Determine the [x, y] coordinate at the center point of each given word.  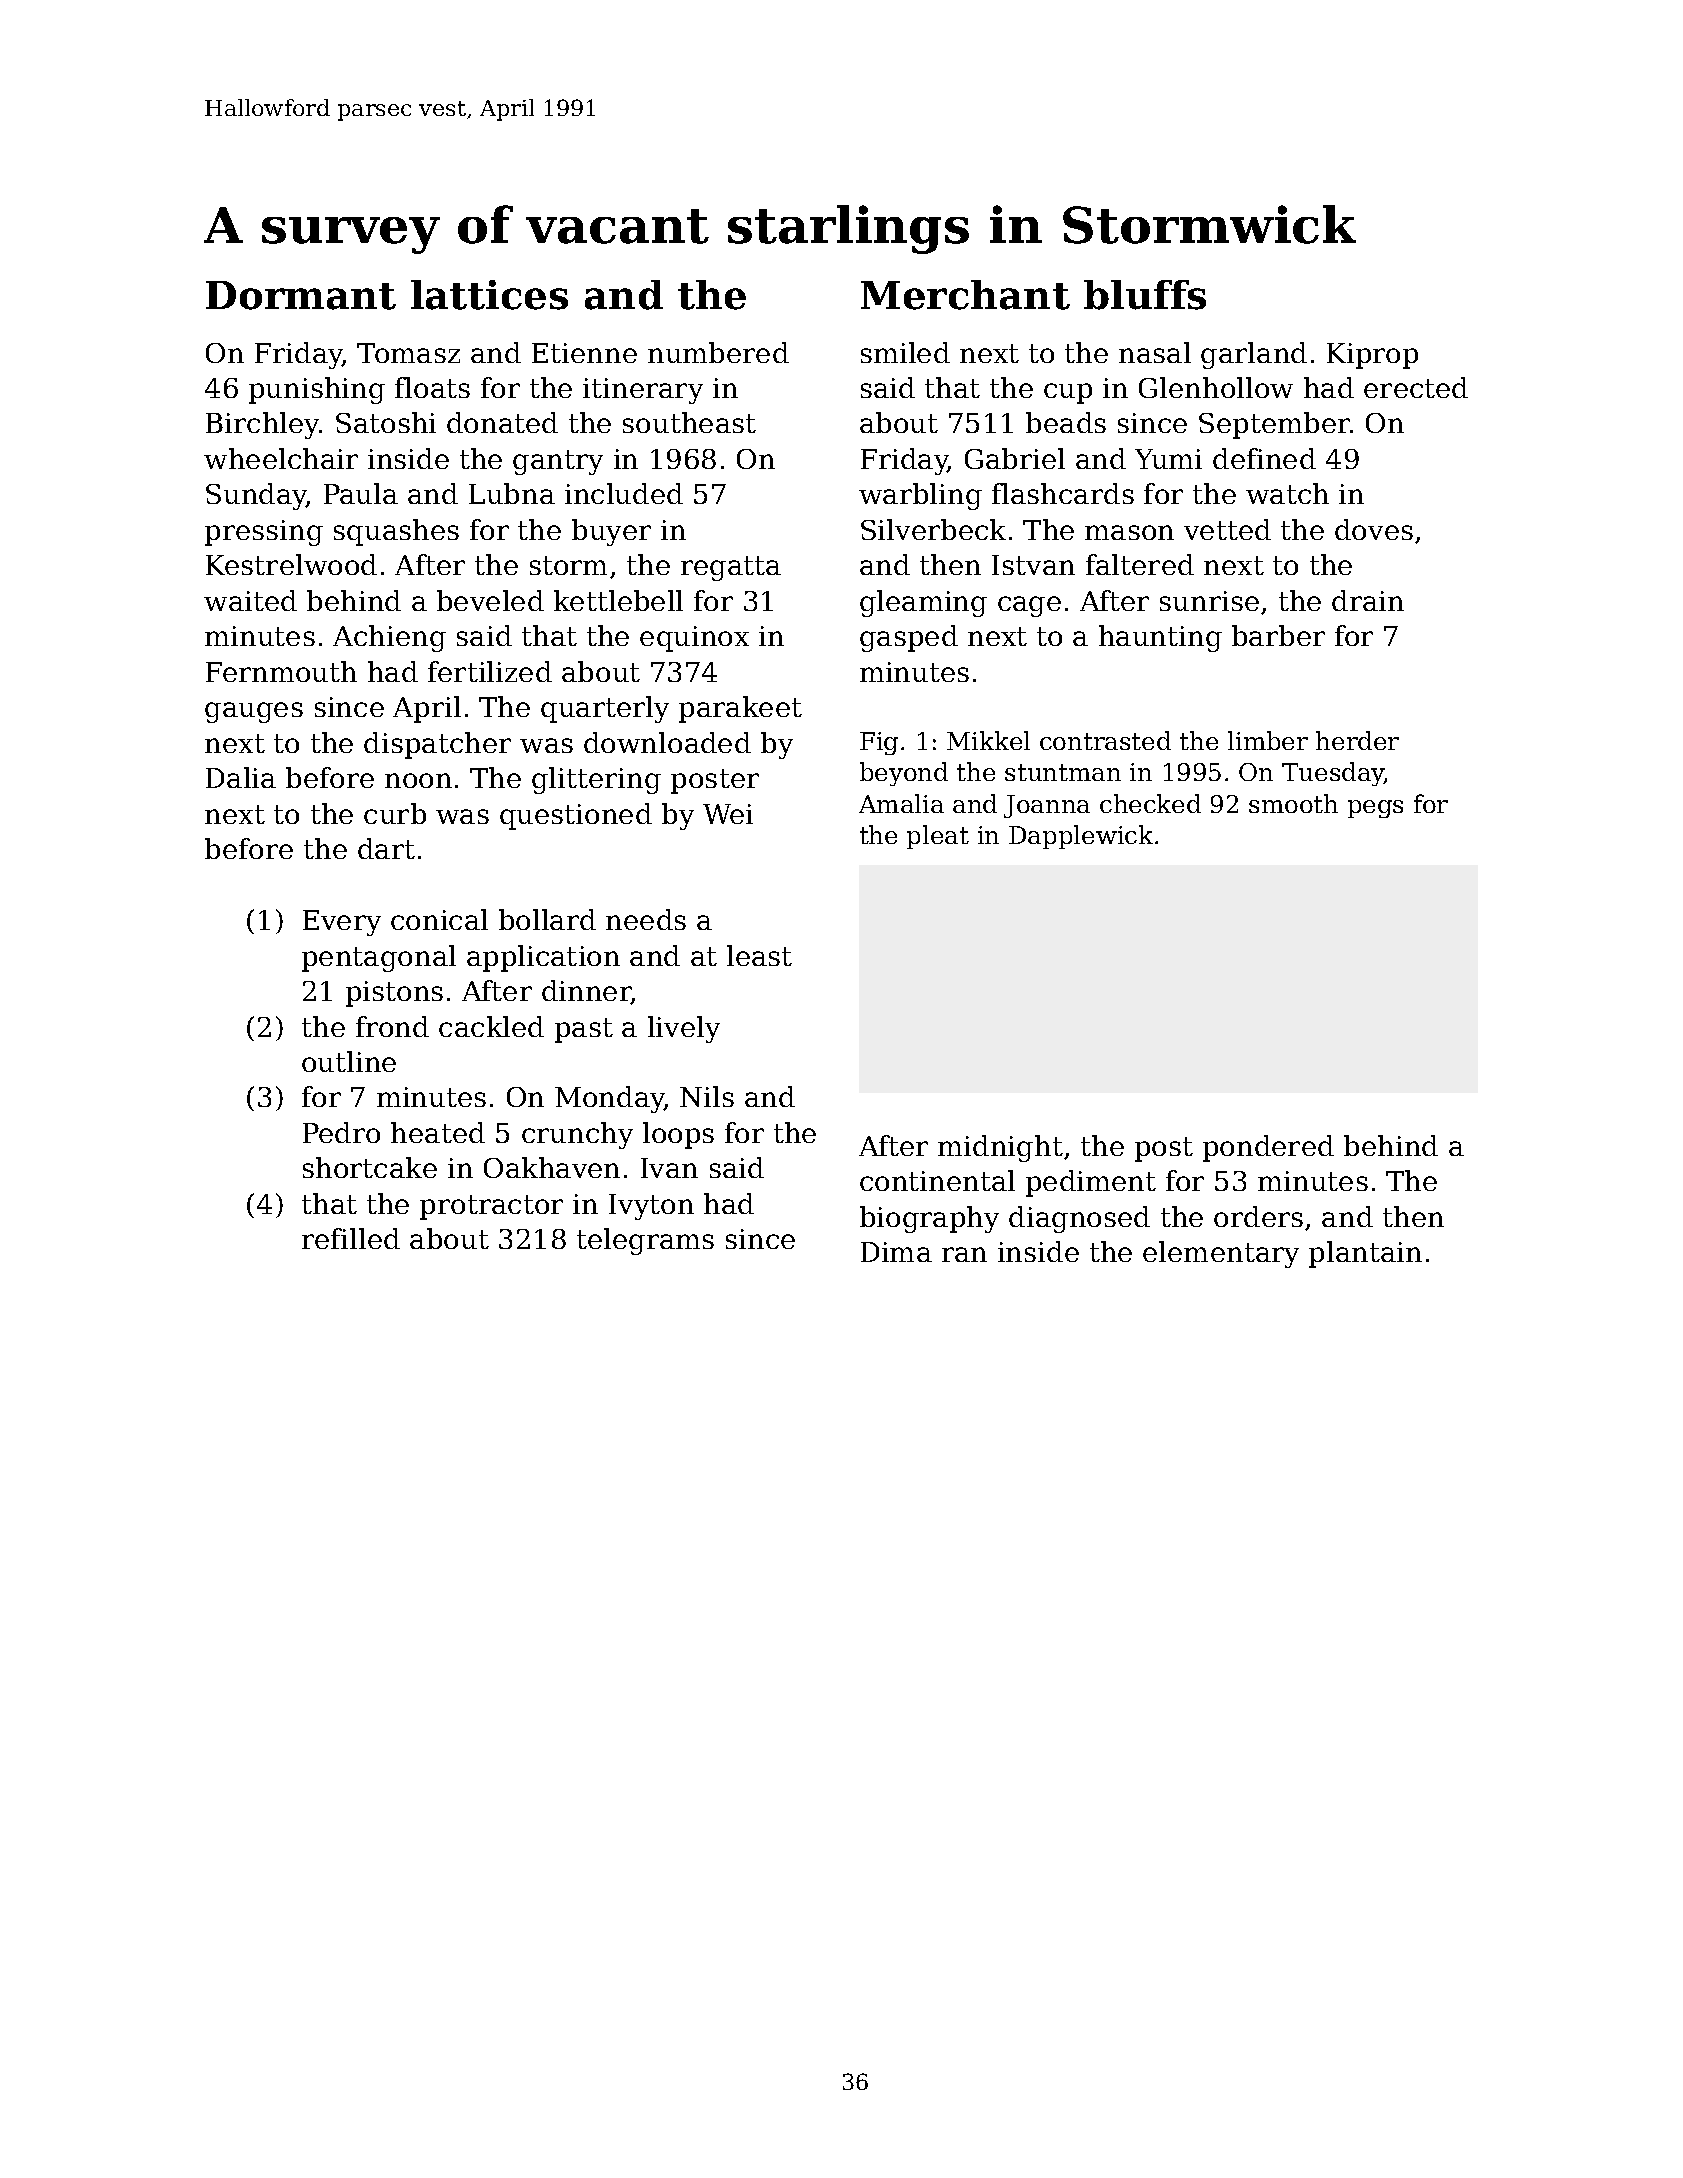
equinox [694, 639]
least [759, 955]
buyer [611, 532]
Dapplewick [1081, 837]
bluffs [1145, 295]
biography [929, 1219]
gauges [254, 712]
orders [1258, 1216]
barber [1278, 635]
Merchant [965, 295]
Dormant [301, 295]
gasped [909, 638]
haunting [1160, 638]
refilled [351, 1238]
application [543, 958]
